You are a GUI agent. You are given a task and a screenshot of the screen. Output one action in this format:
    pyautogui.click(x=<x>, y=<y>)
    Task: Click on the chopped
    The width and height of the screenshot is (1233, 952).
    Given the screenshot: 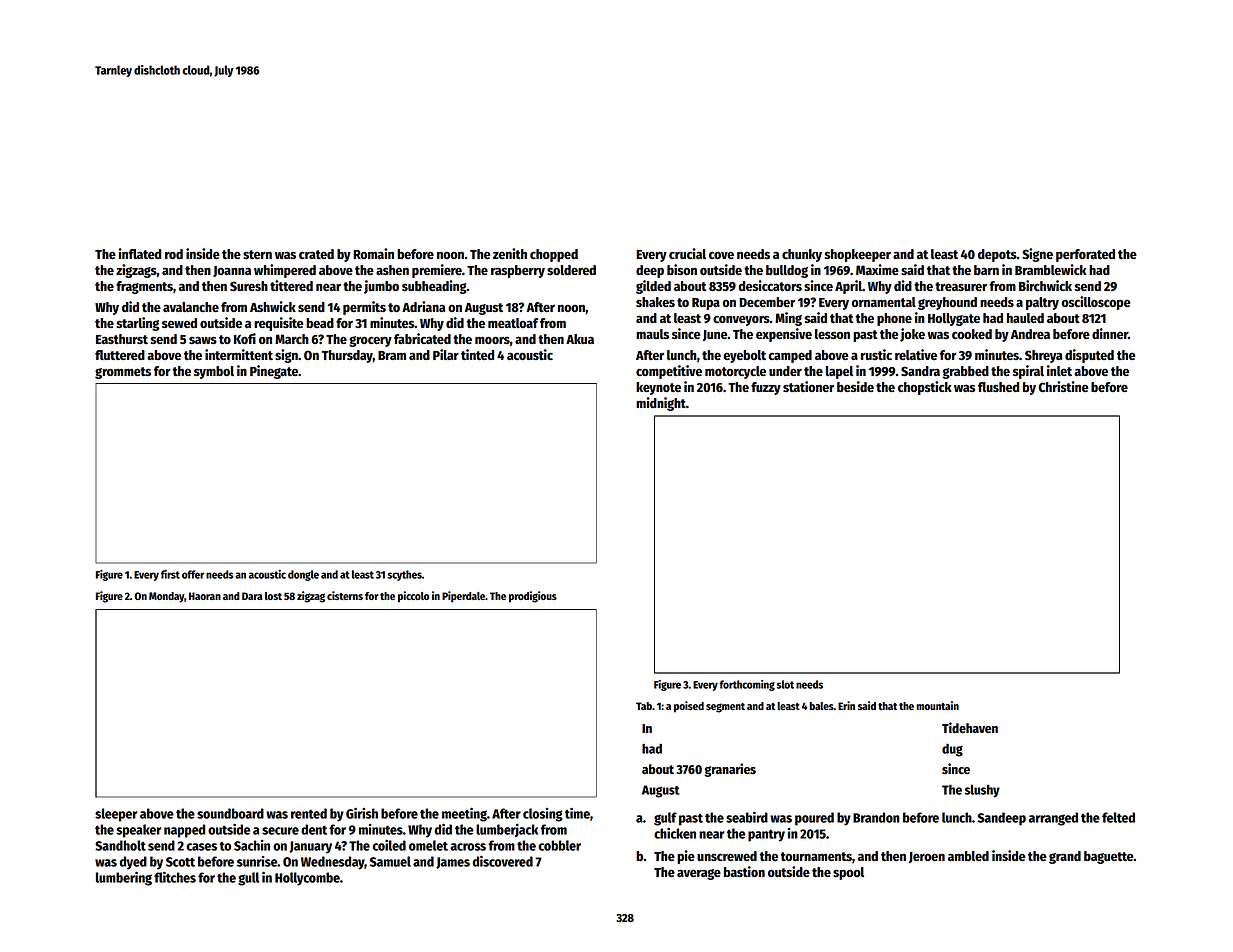 What is the action you would take?
    pyautogui.click(x=554, y=255)
